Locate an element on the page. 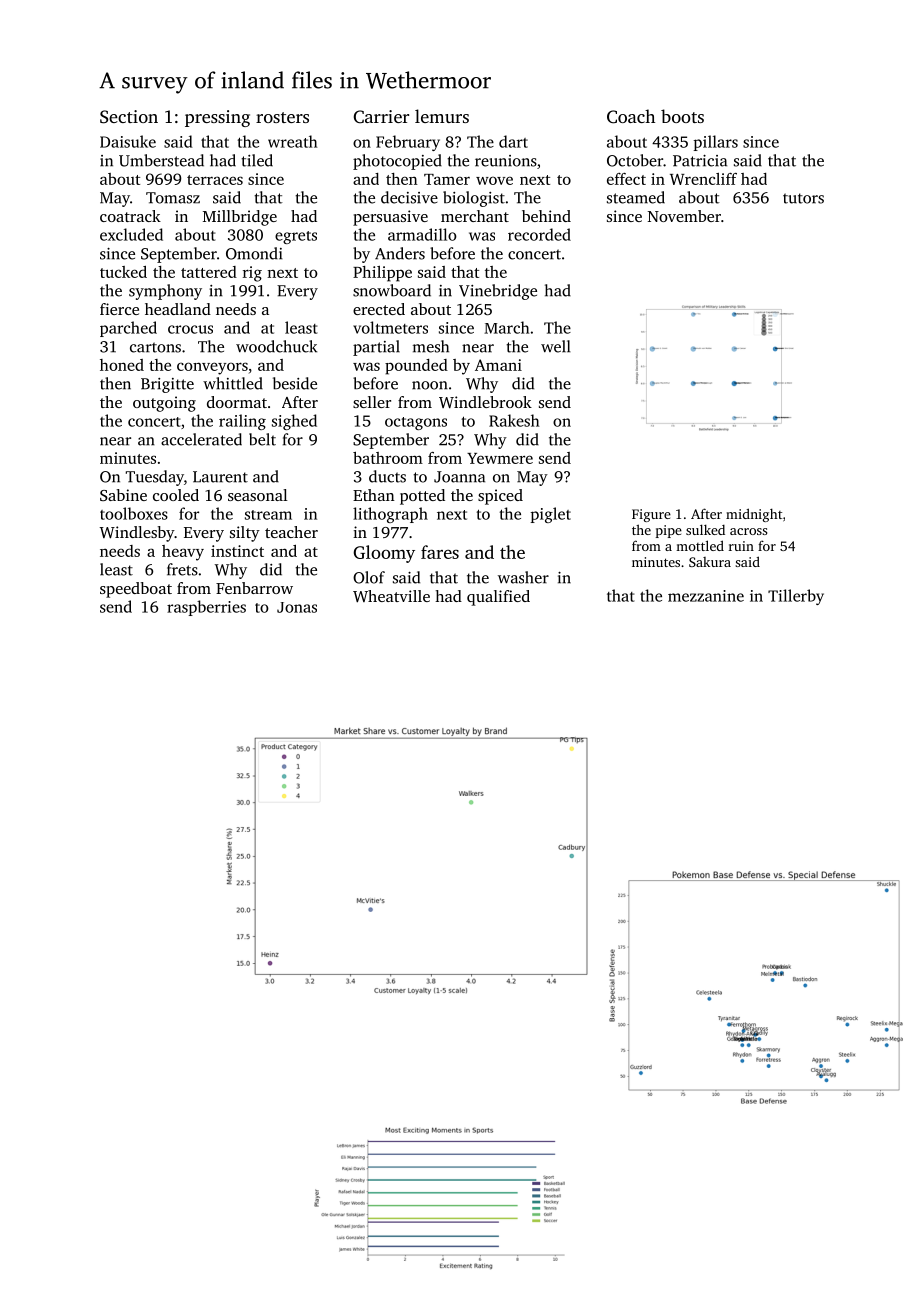 This page has width=924, height=1308. fierce is located at coordinates (119, 309).
